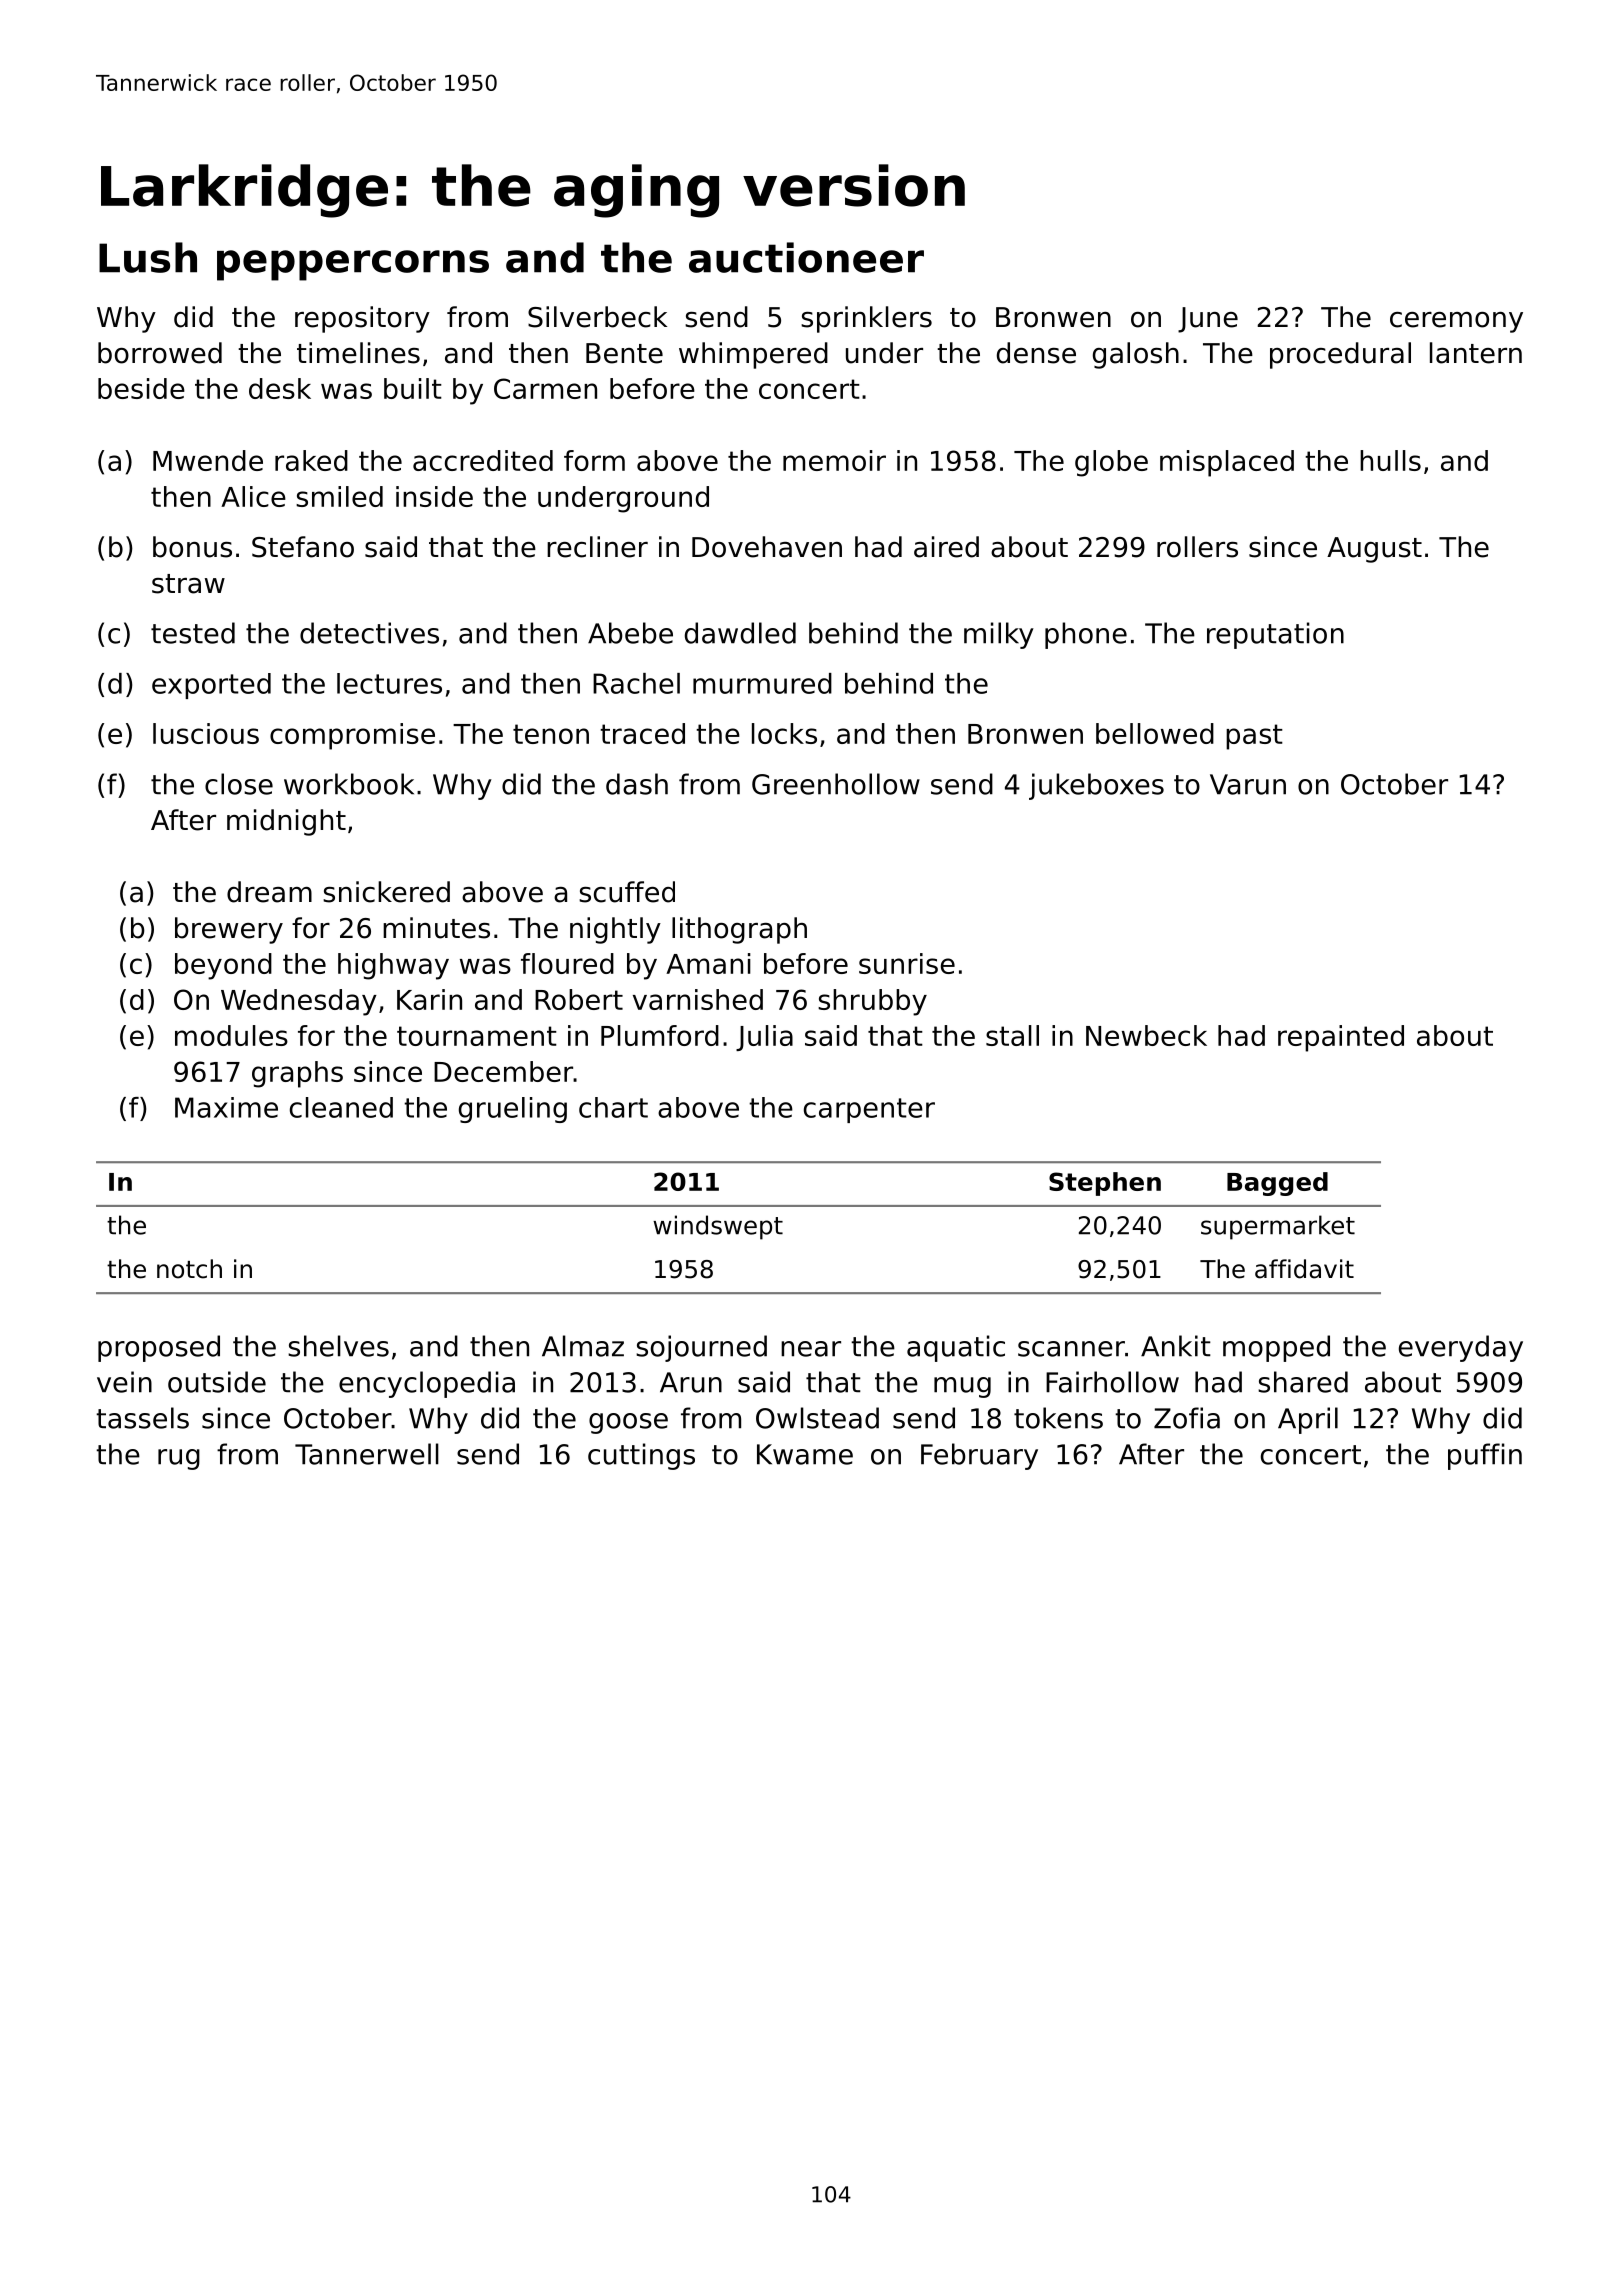 The width and height of the screenshot is (1620, 2292). What do you see at coordinates (341, 1107) in the screenshot?
I see `cleaned` at bounding box center [341, 1107].
